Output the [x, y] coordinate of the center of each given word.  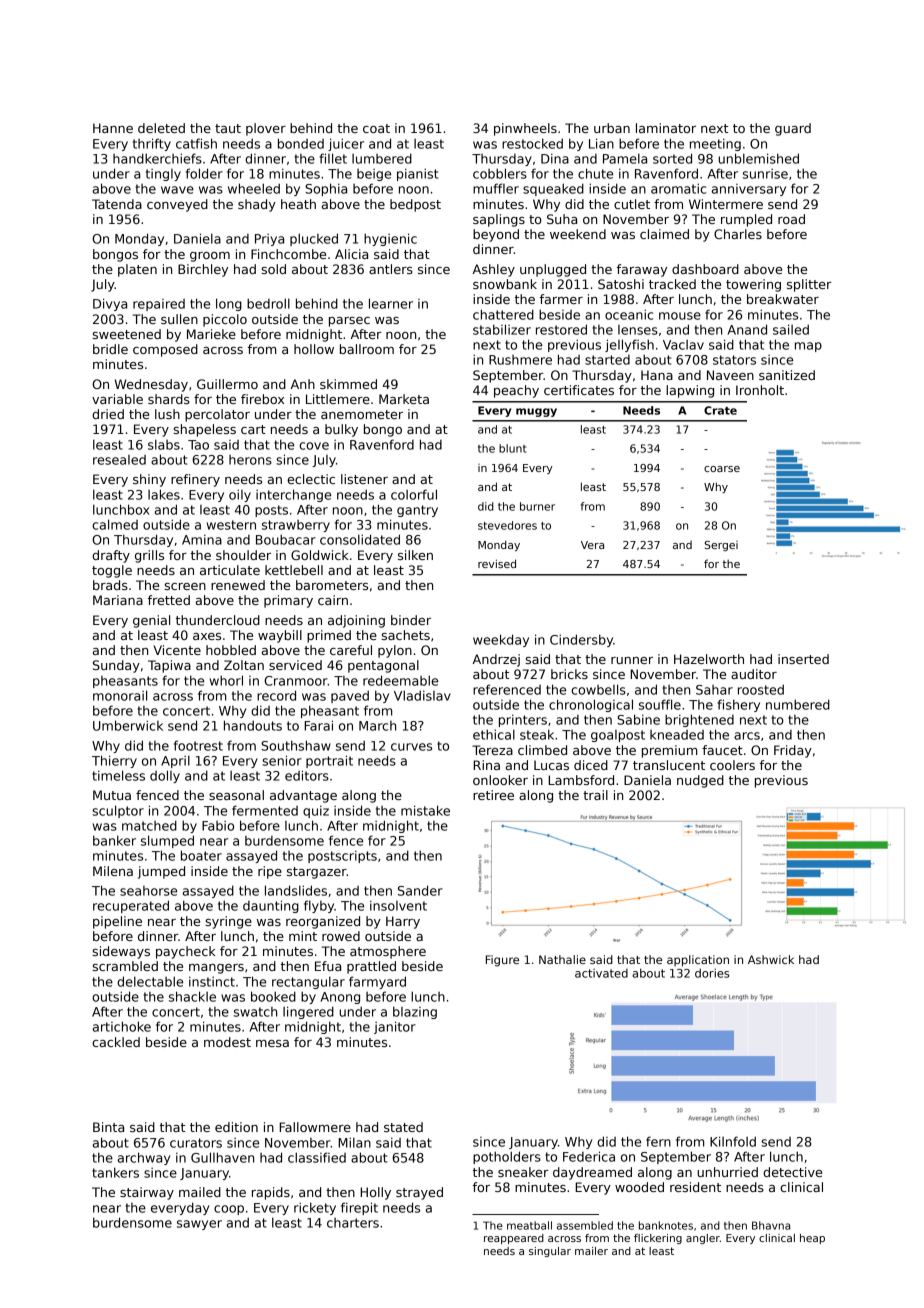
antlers [391, 269]
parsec [349, 322]
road [791, 219]
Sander [420, 890]
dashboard [705, 269]
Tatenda [117, 204]
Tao [198, 445]
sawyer [199, 1225]
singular [550, 1252]
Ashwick [771, 959]
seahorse [148, 891]
